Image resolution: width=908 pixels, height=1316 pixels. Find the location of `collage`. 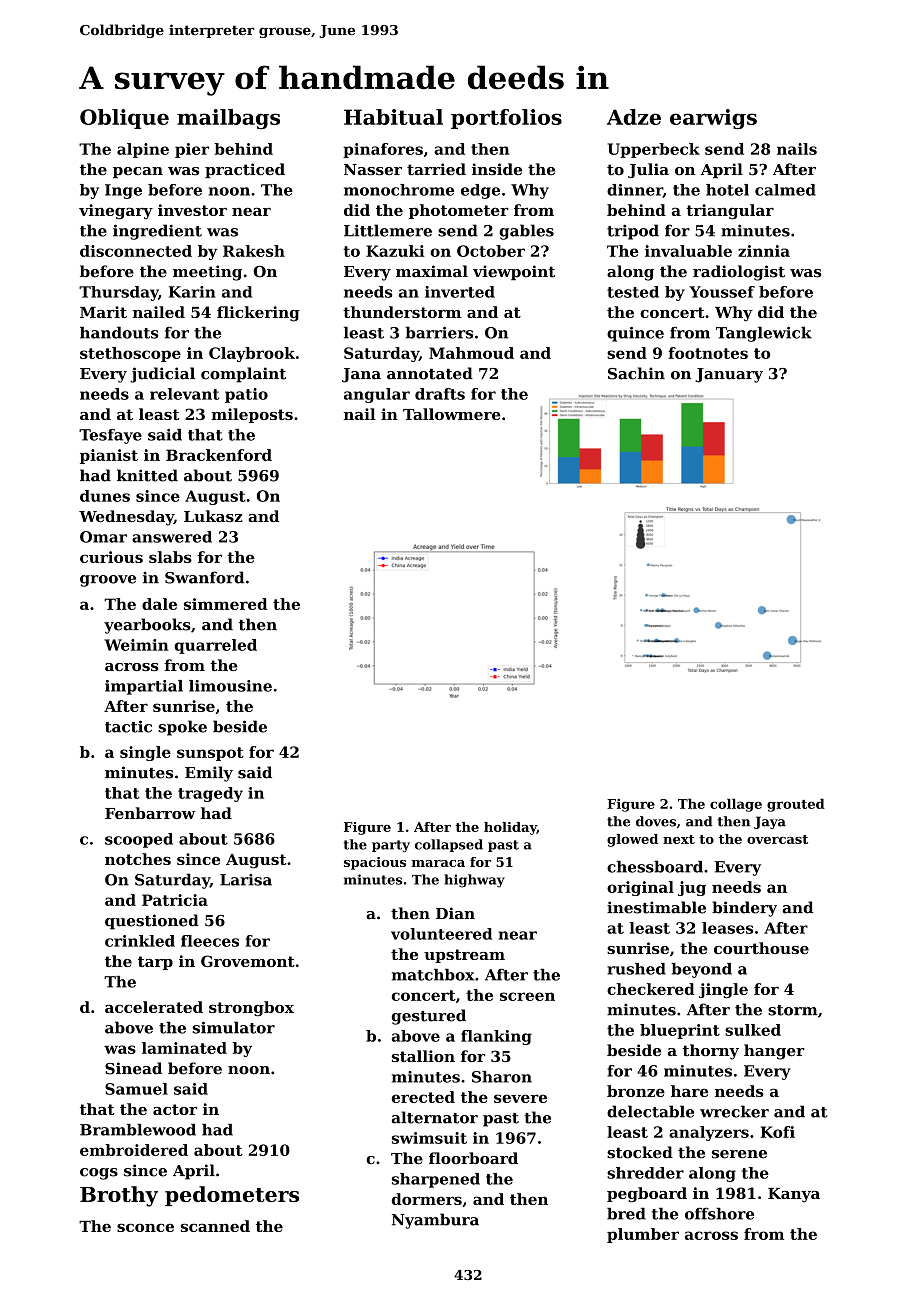

collage is located at coordinates (736, 805).
